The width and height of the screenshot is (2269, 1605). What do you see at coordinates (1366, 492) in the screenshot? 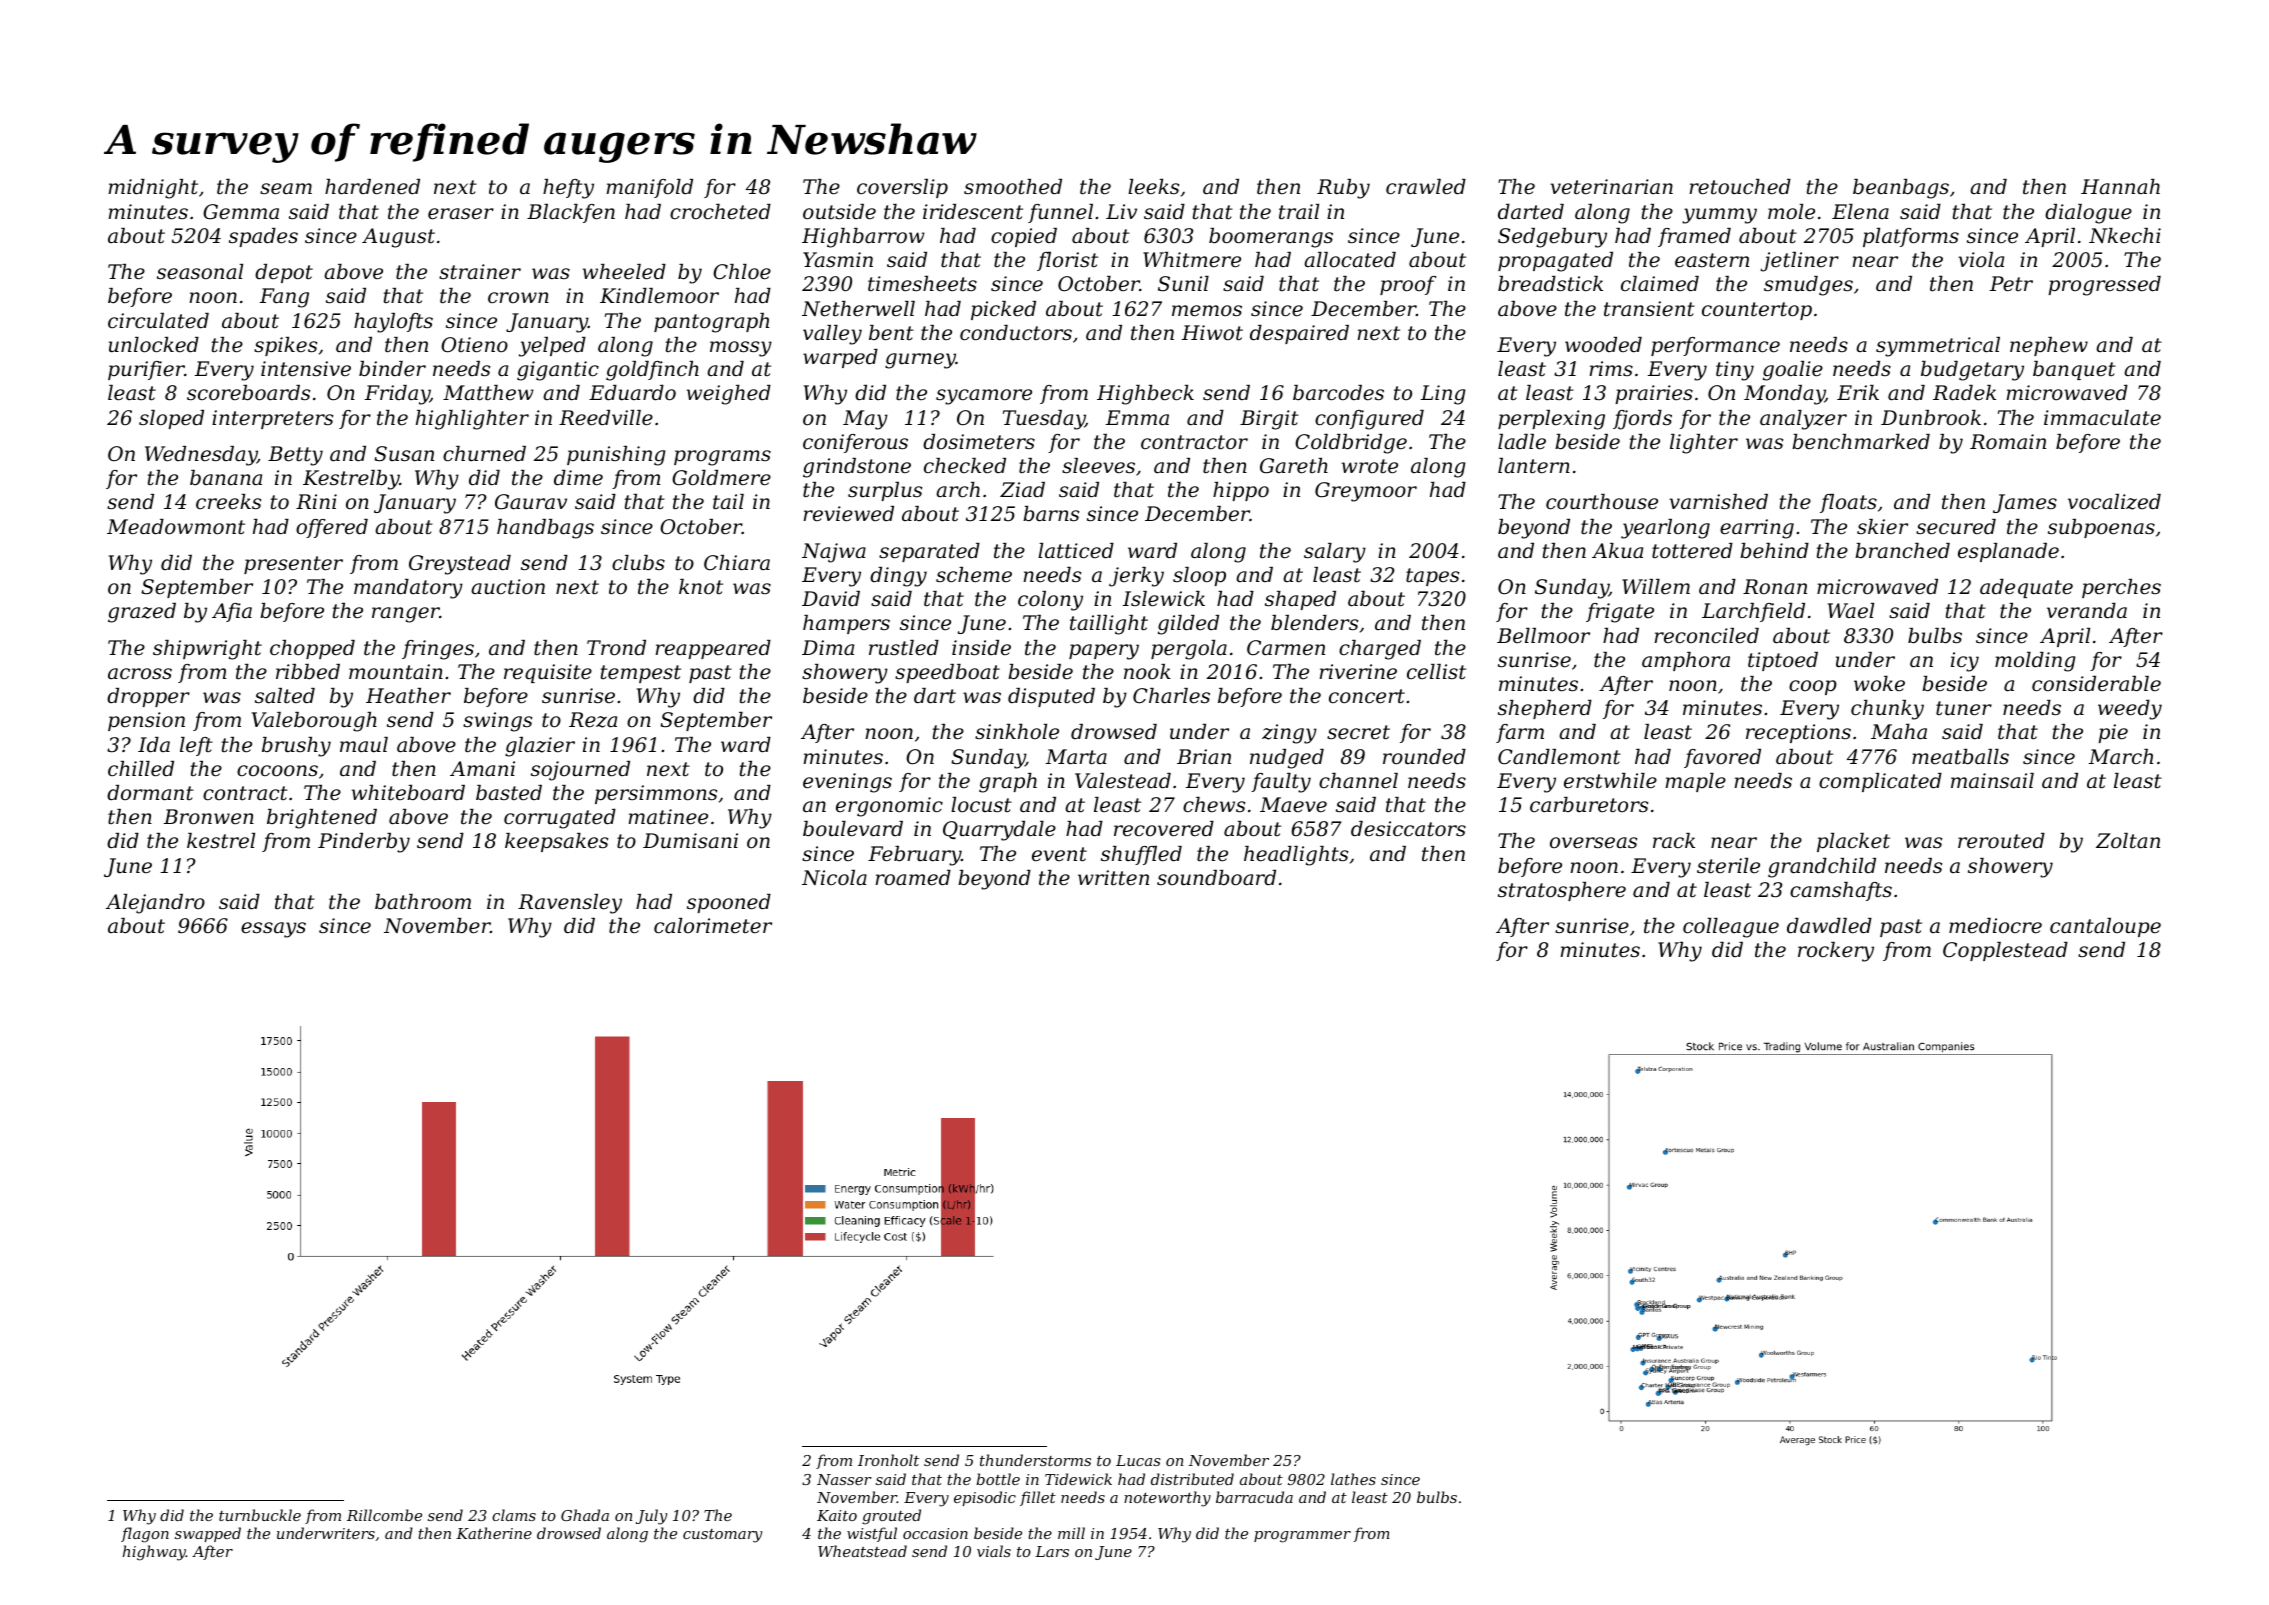
I see `Greymoor` at bounding box center [1366, 492].
